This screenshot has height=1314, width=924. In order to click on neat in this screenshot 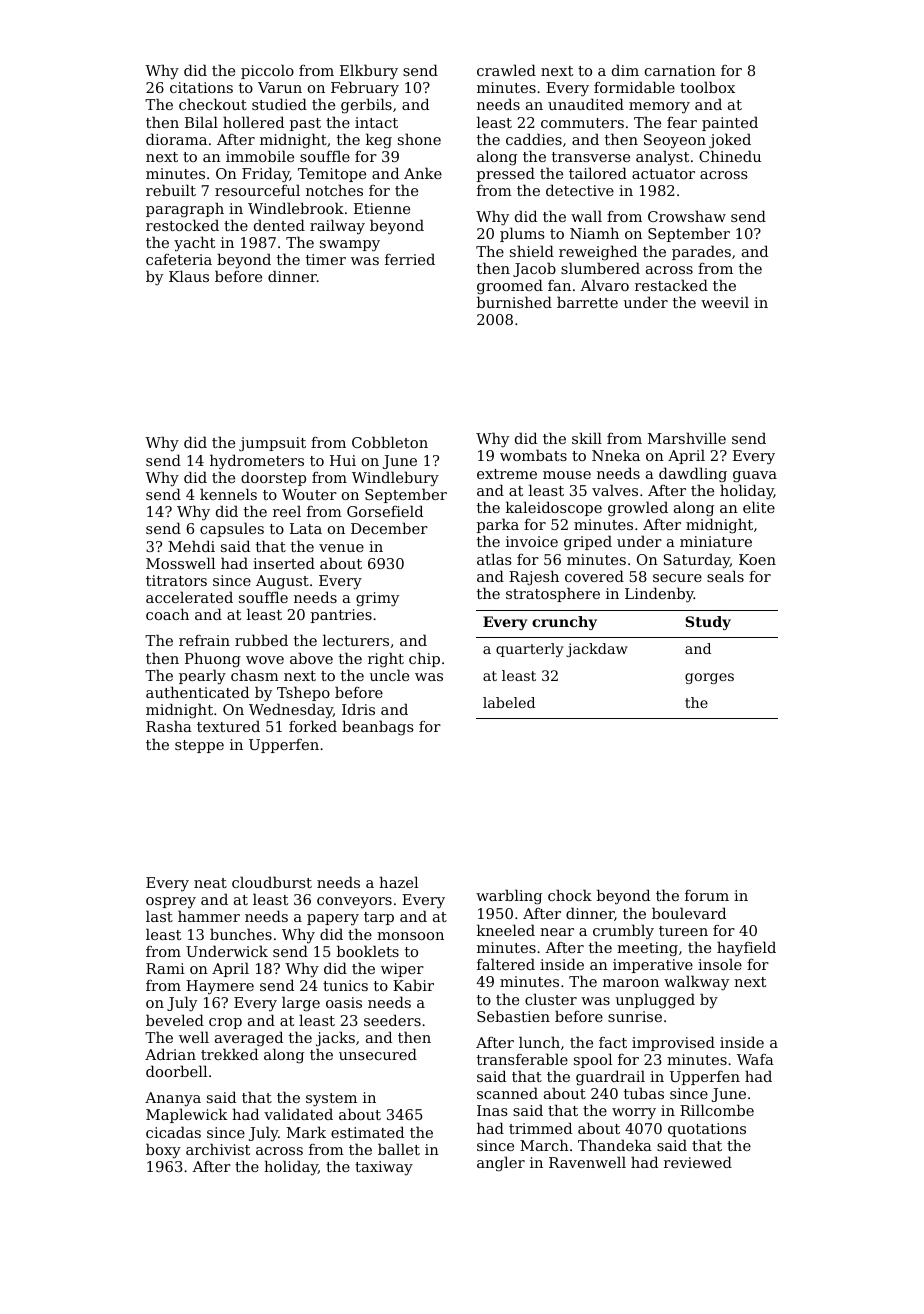, I will do `click(210, 883)`.
